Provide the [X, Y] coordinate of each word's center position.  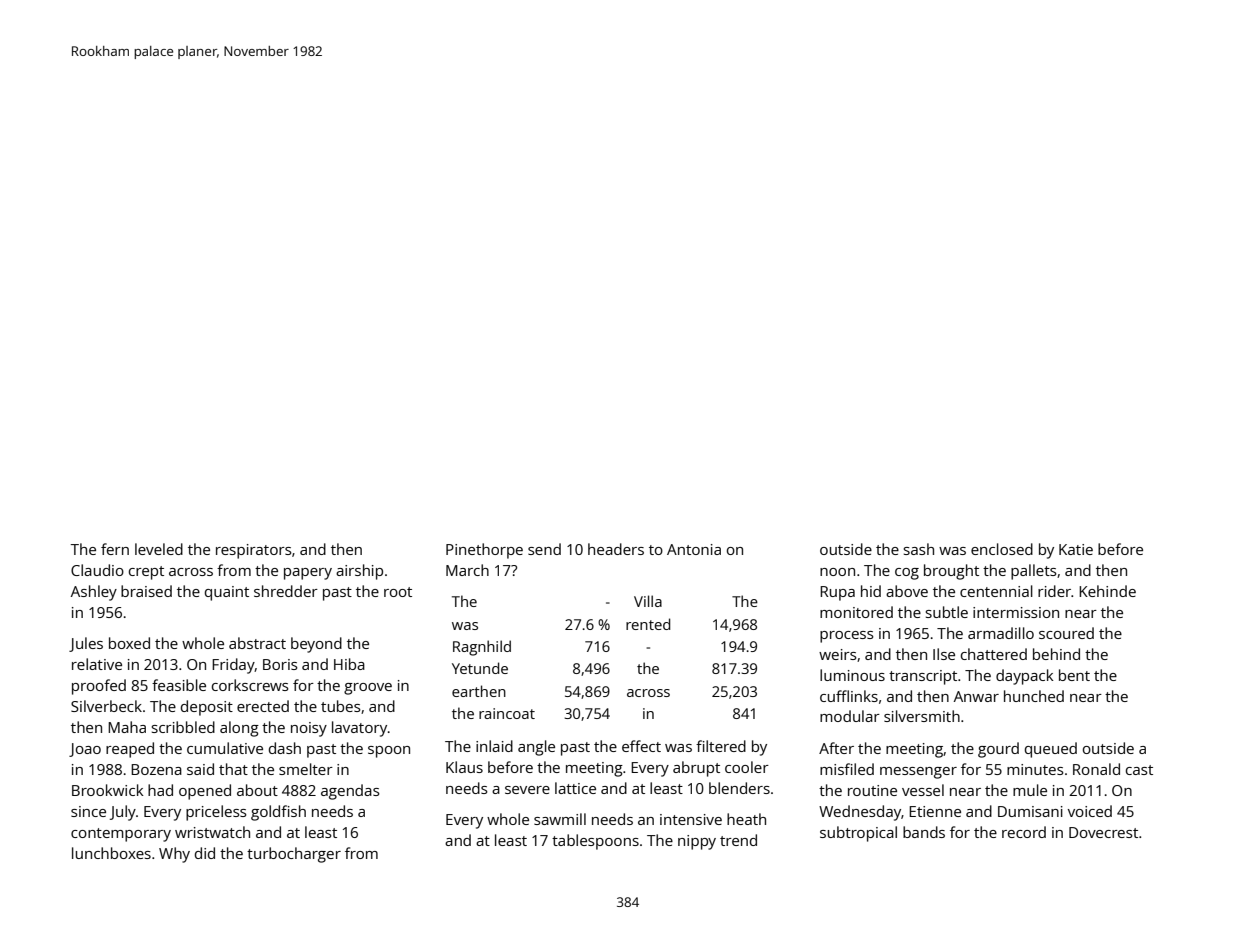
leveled [159, 549]
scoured [1066, 633]
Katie [1076, 549]
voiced [1090, 811]
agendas [350, 792]
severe [527, 790]
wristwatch [212, 832]
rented [648, 624]
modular [850, 716]
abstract [257, 643]
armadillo [1001, 633]
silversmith [922, 716]
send [544, 549]
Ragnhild [482, 648]
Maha [127, 727]
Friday [233, 666]
